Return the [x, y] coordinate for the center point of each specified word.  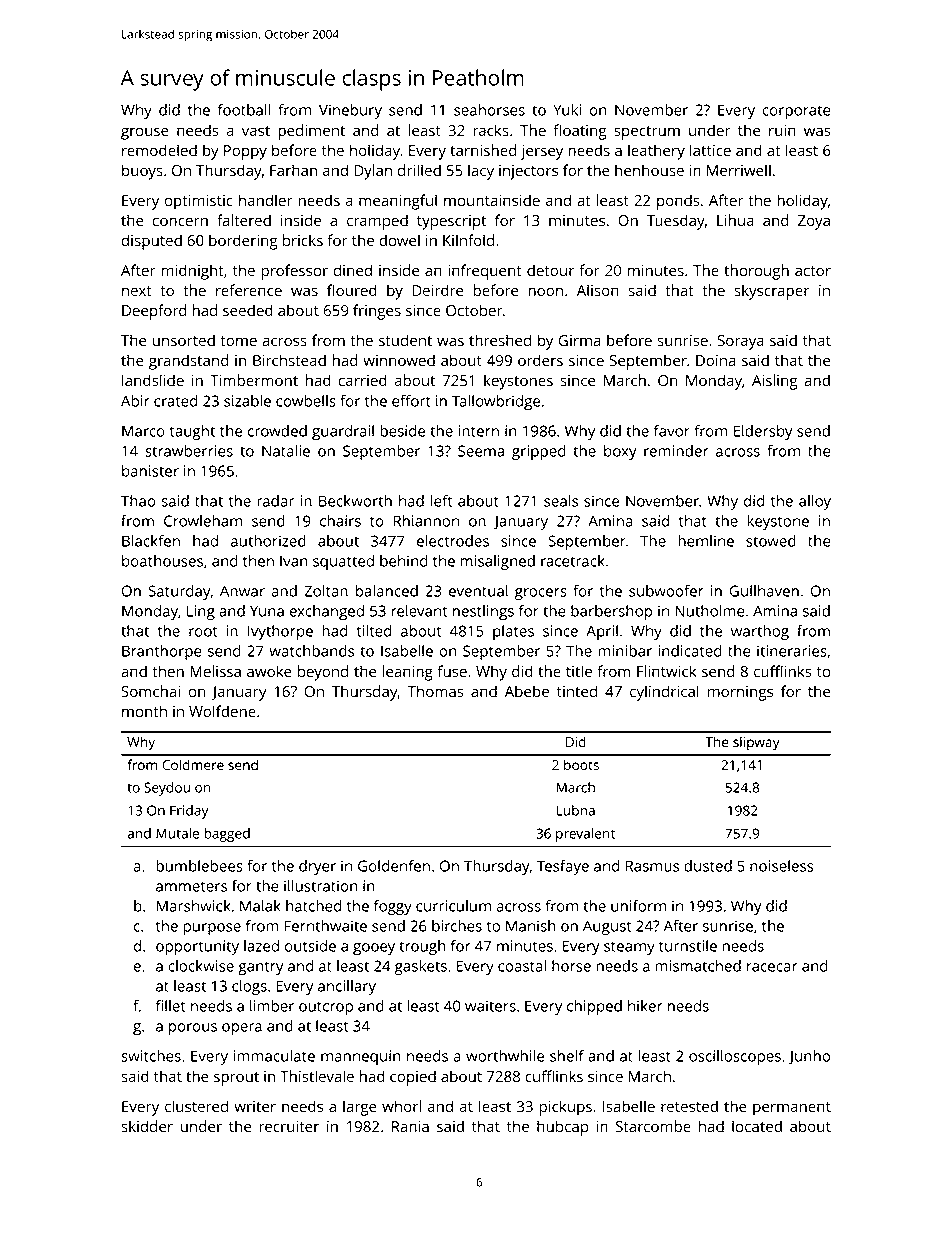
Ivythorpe [280, 632]
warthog [760, 632]
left [441, 501]
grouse [145, 133]
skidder [147, 1126]
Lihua [735, 220]
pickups [565, 1108]
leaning [407, 673]
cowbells [306, 401]
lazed [261, 946]
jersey [542, 152]
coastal [522, 966]
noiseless [782, 866]
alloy [815, 502]
